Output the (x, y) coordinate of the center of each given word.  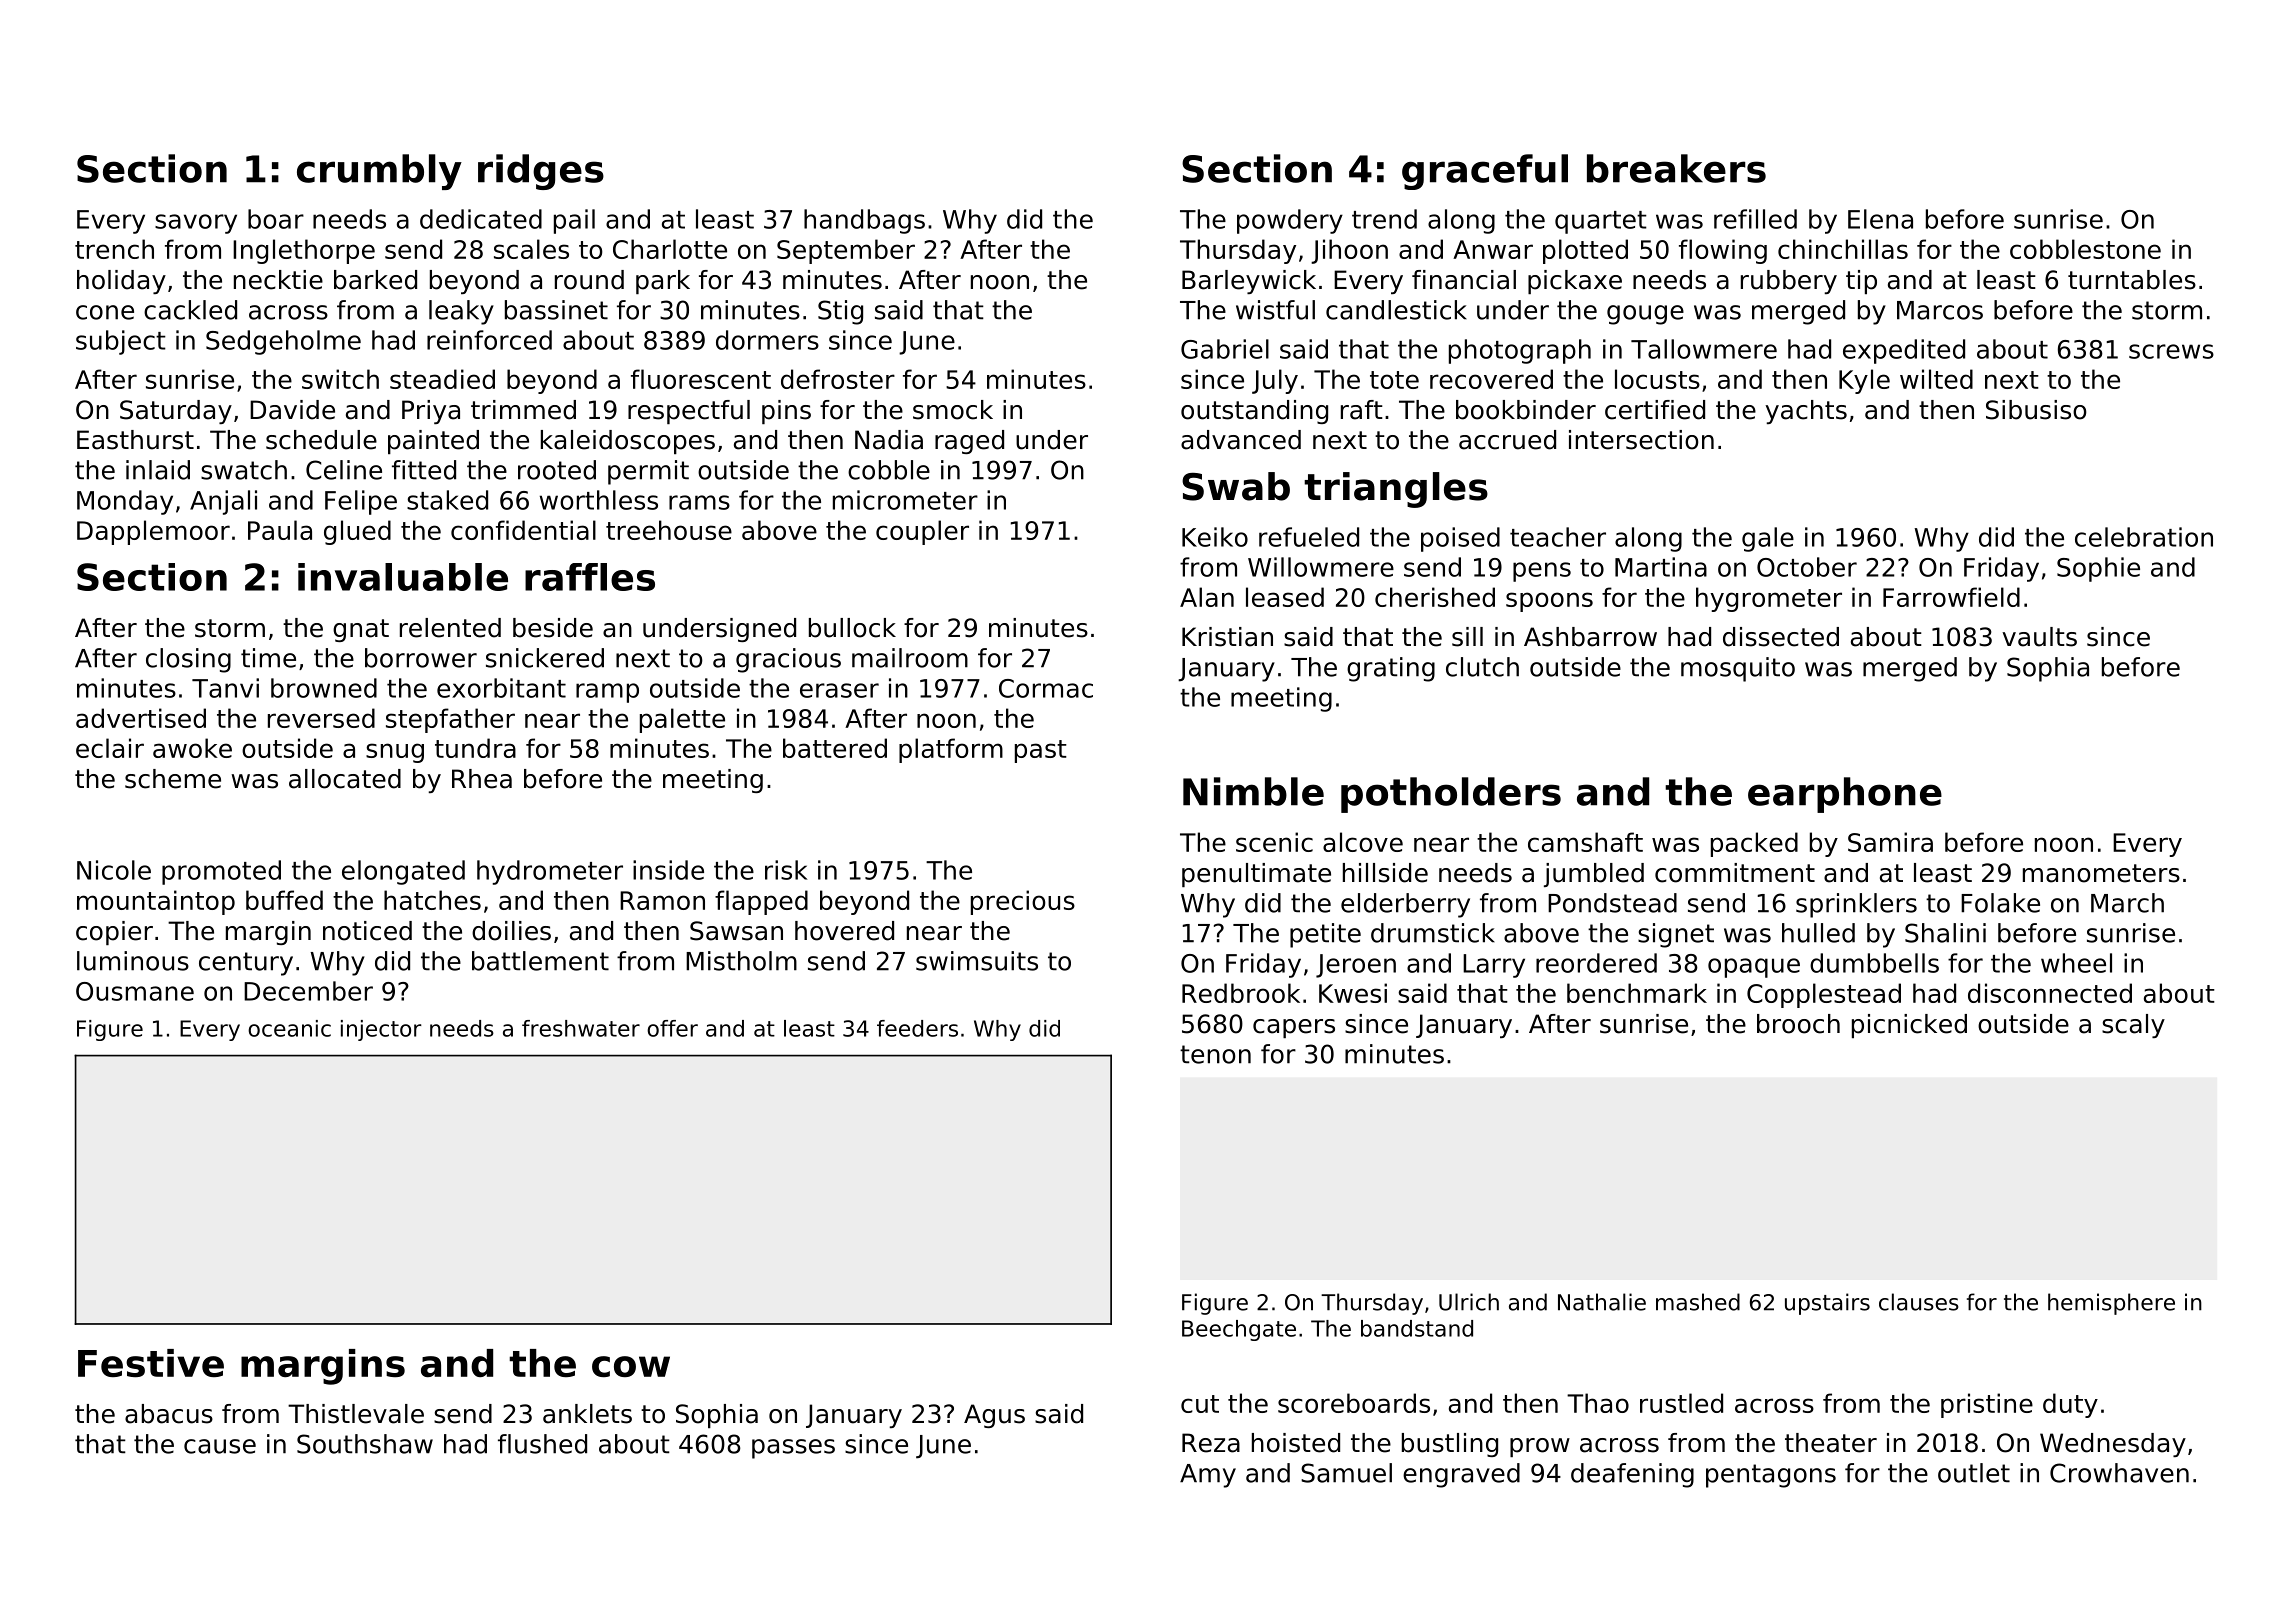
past (1041, 751)
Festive (151, 1363)
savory (196, 224)
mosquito (1738, 669)
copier (114, 933)
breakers (1676, 168)
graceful (1485, 172)
